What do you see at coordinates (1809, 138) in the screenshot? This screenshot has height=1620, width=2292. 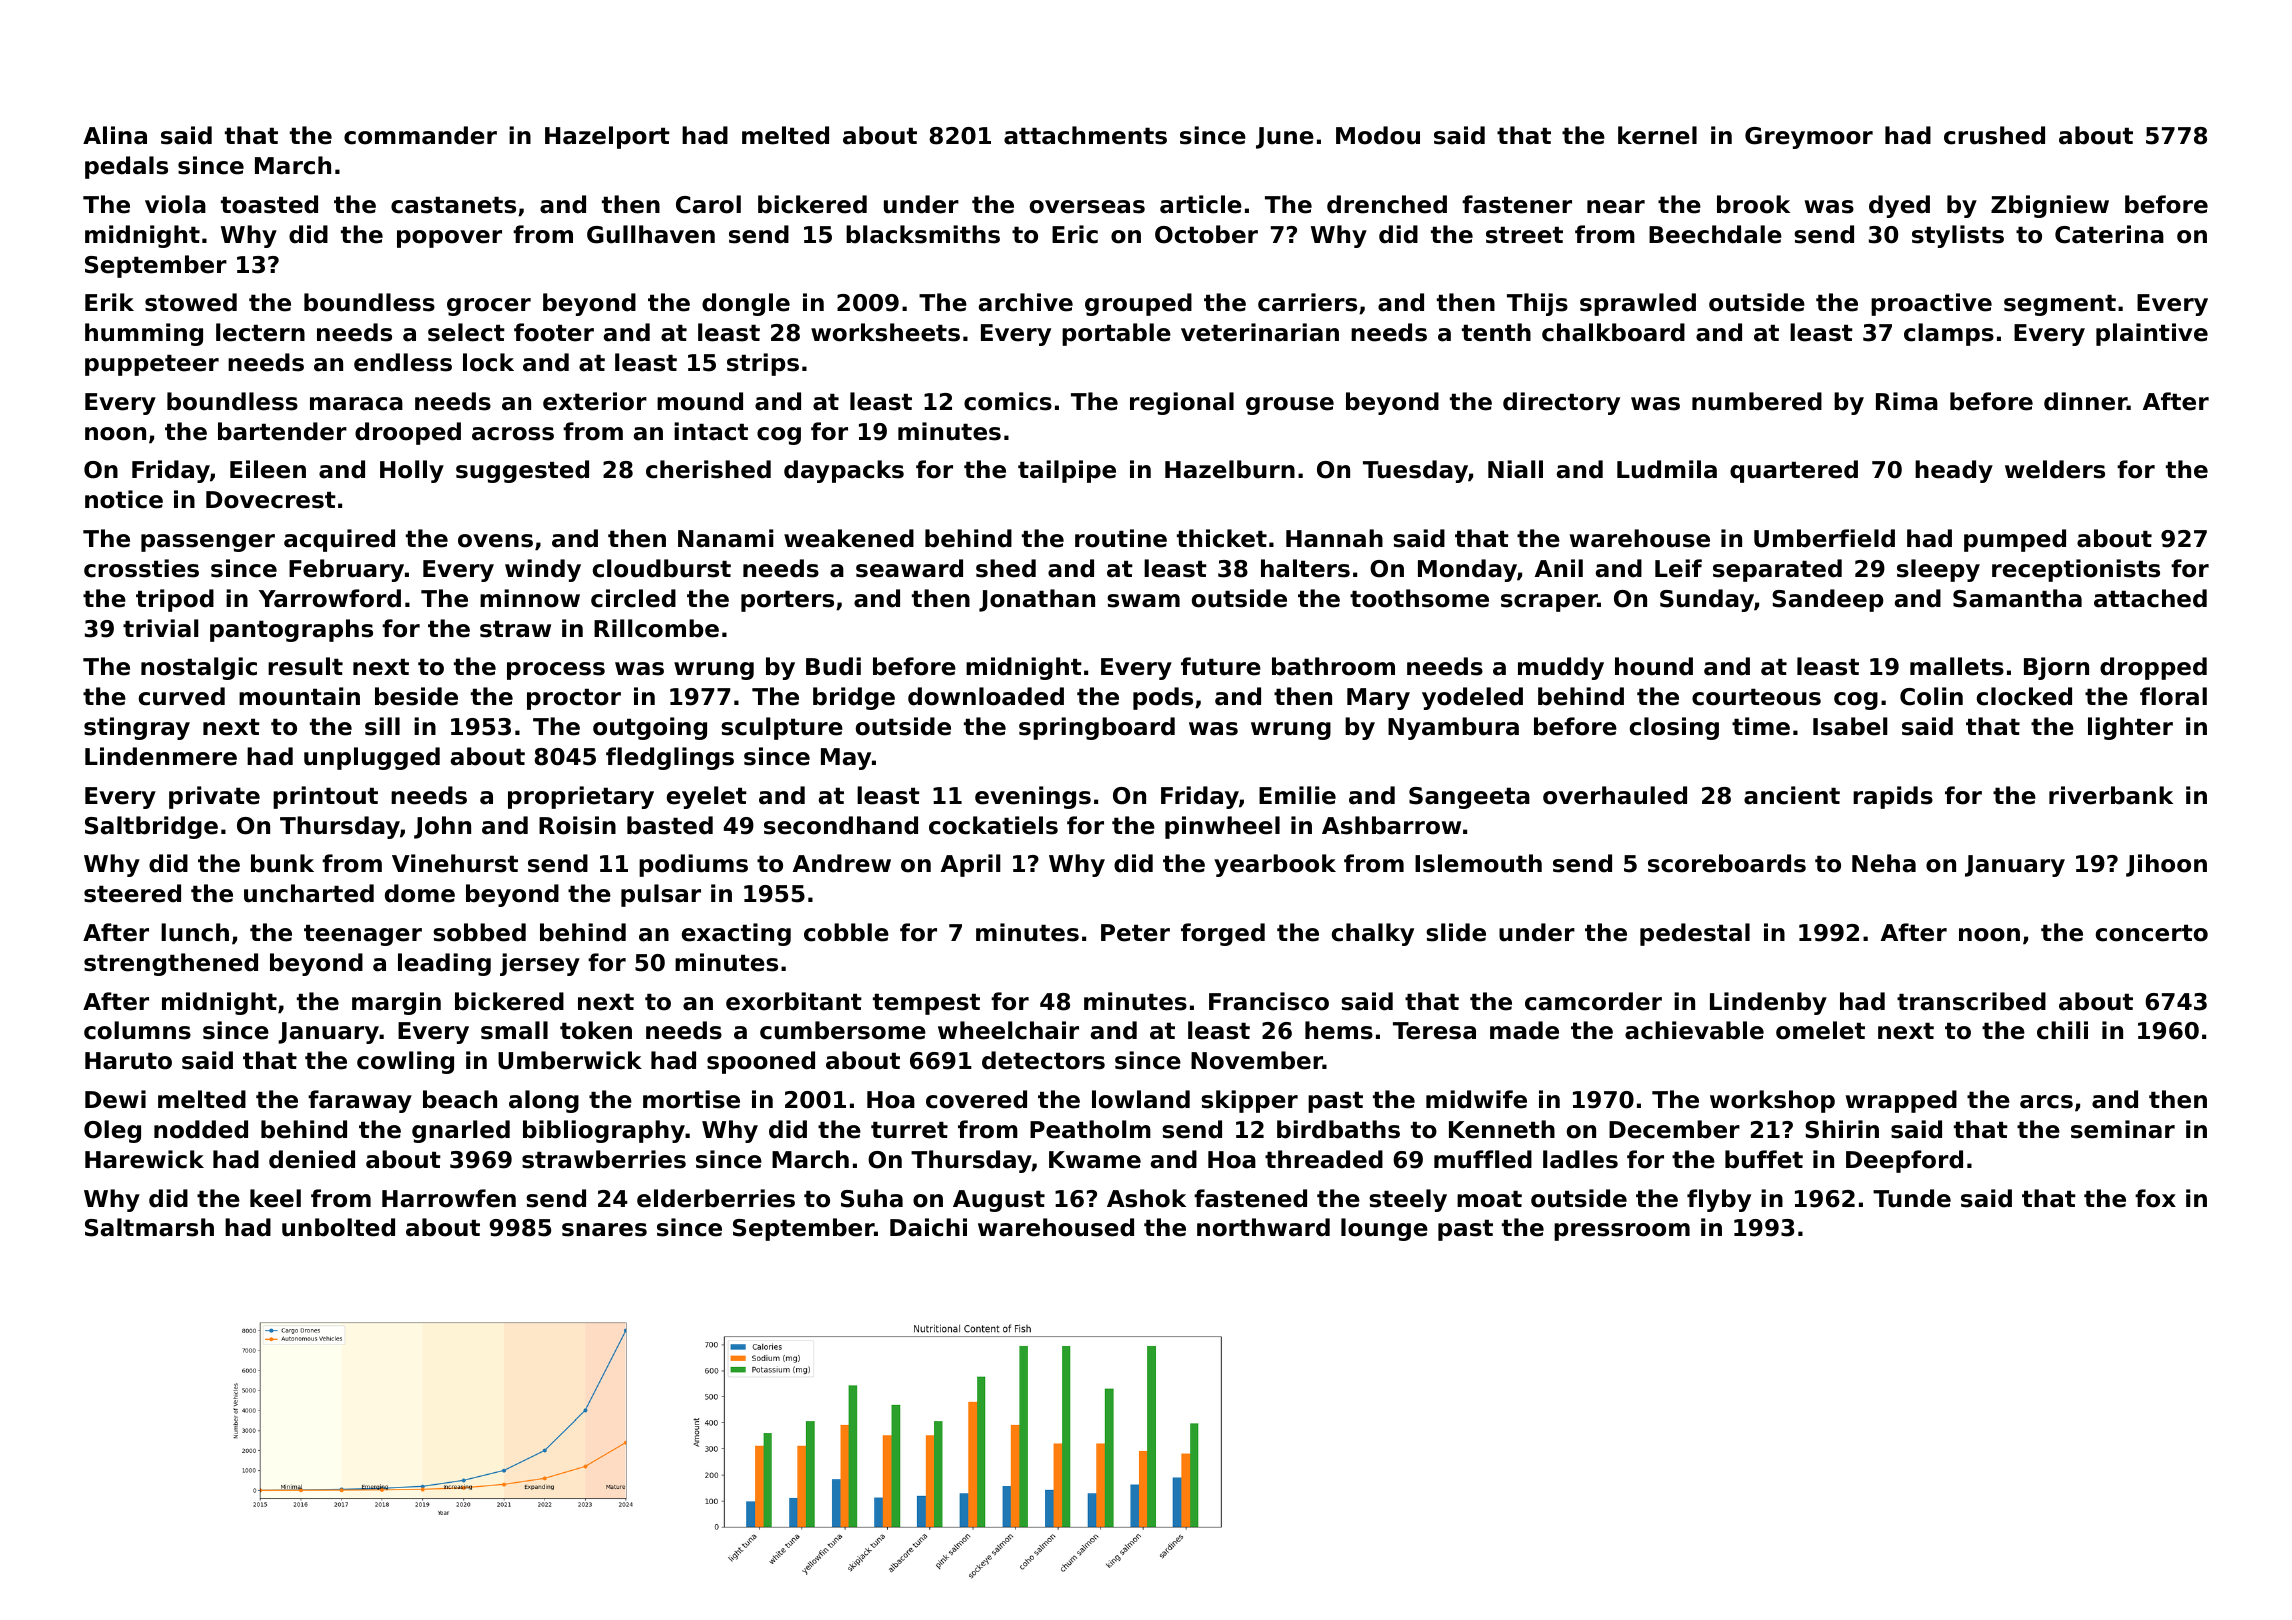 I see `Greymoor` at bounding box center [1809, 138].
